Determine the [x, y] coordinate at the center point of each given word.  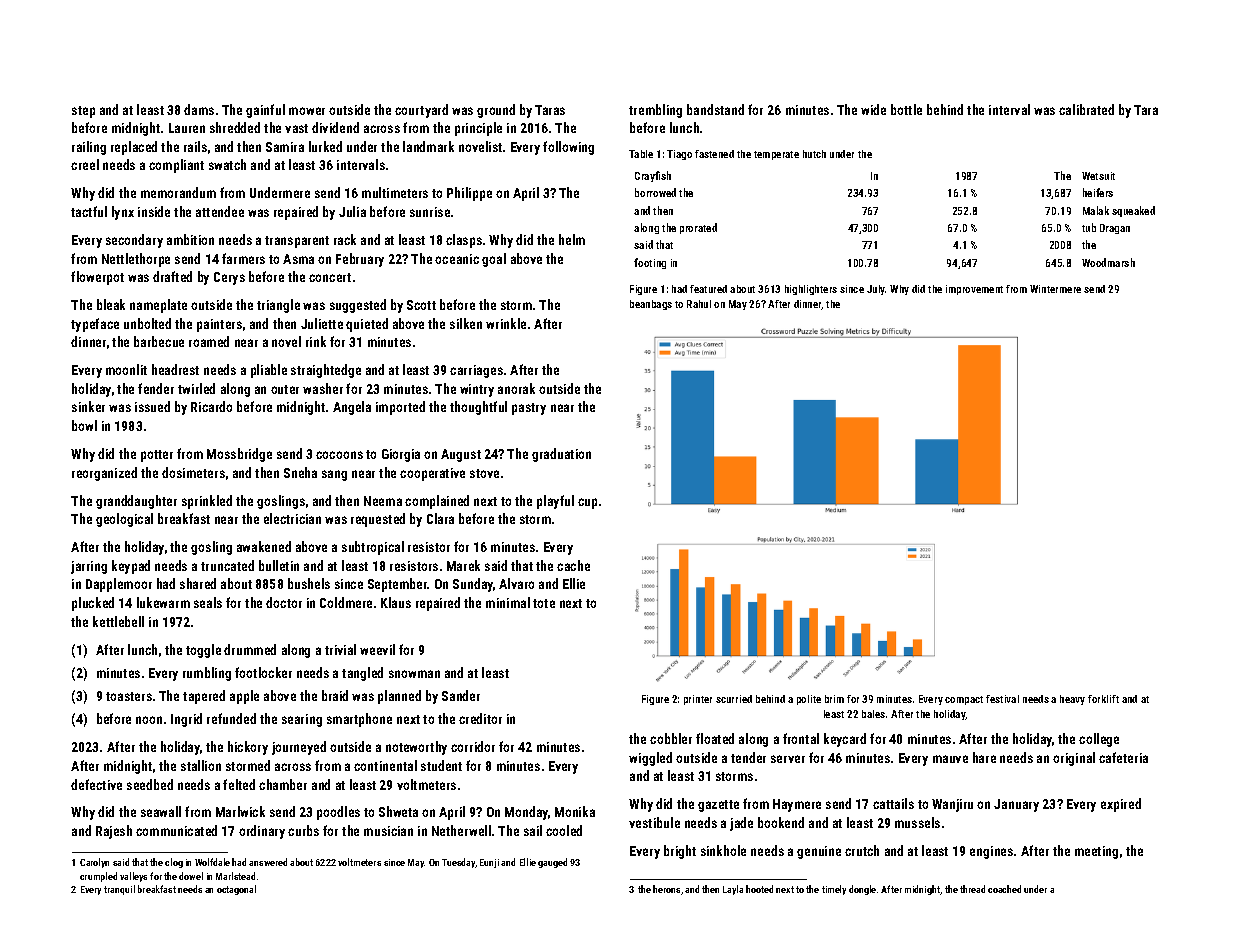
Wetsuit [1098, 176]
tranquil [119, 890]
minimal [508, 602]
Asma [298, 259]
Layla [733, 890]
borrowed [655, 192]
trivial [340, 649]
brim [834, 699]
